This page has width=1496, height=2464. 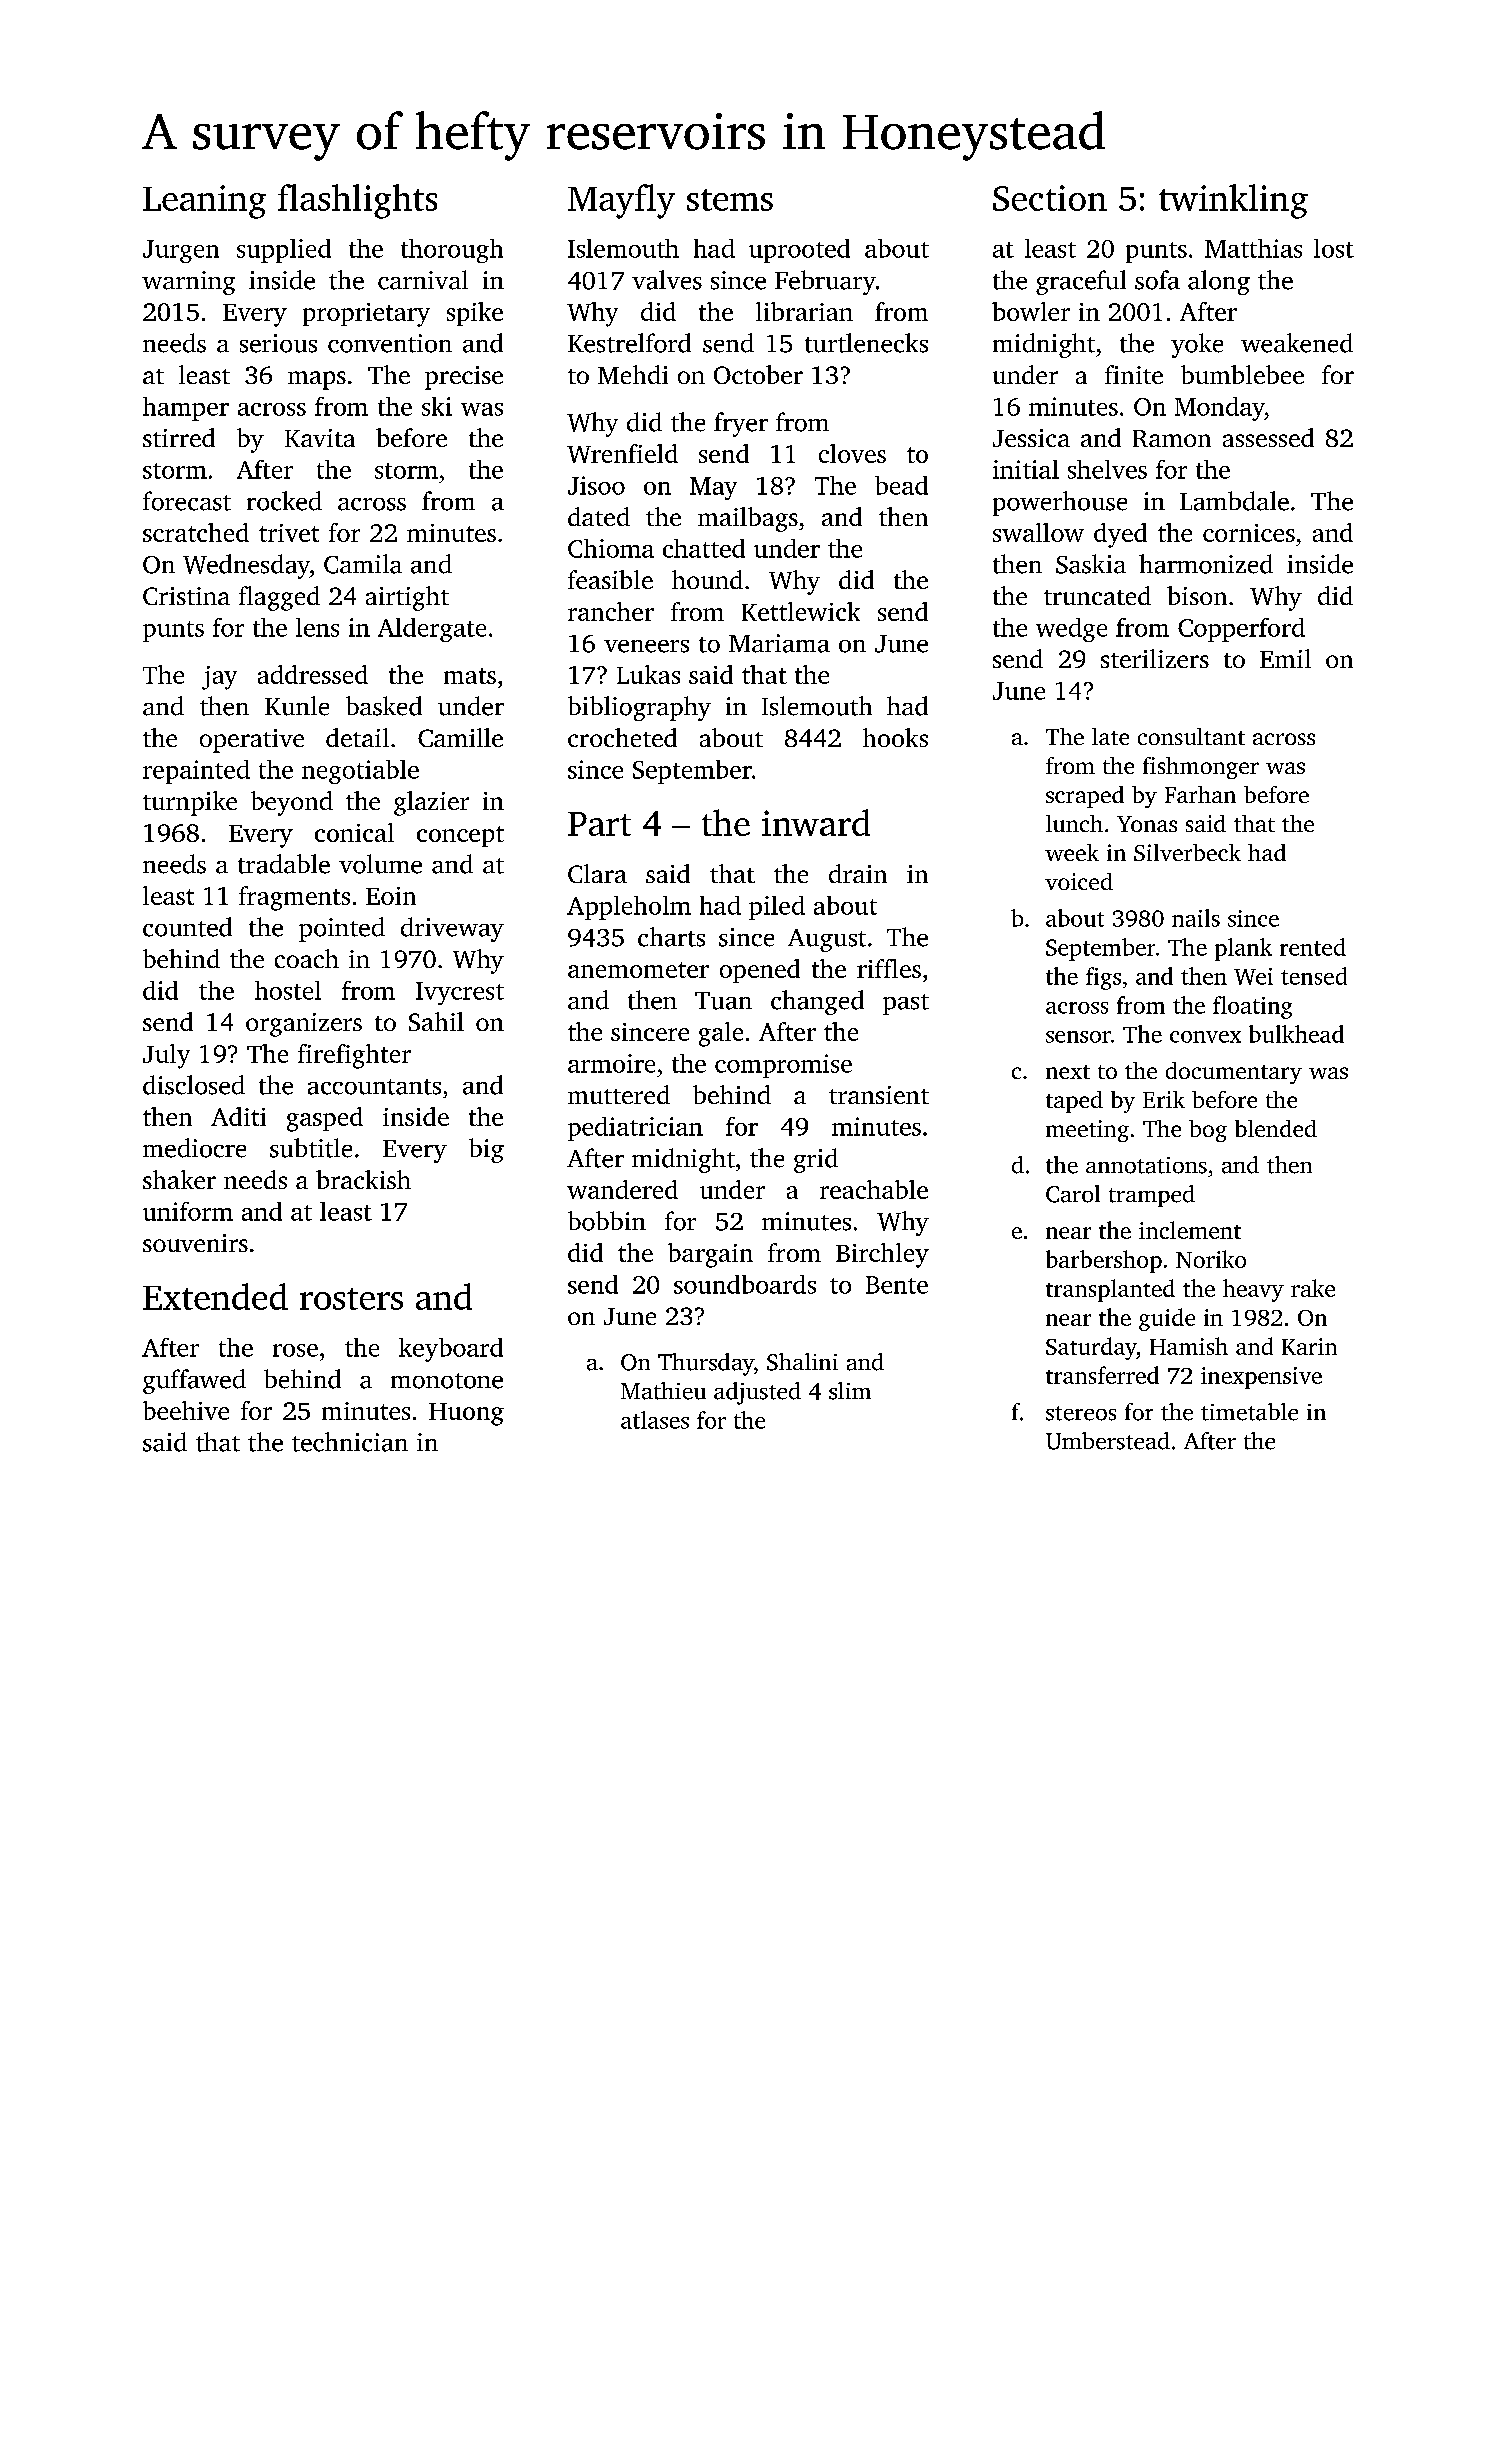 I want to click on stems, so click(x=730, y=200).
